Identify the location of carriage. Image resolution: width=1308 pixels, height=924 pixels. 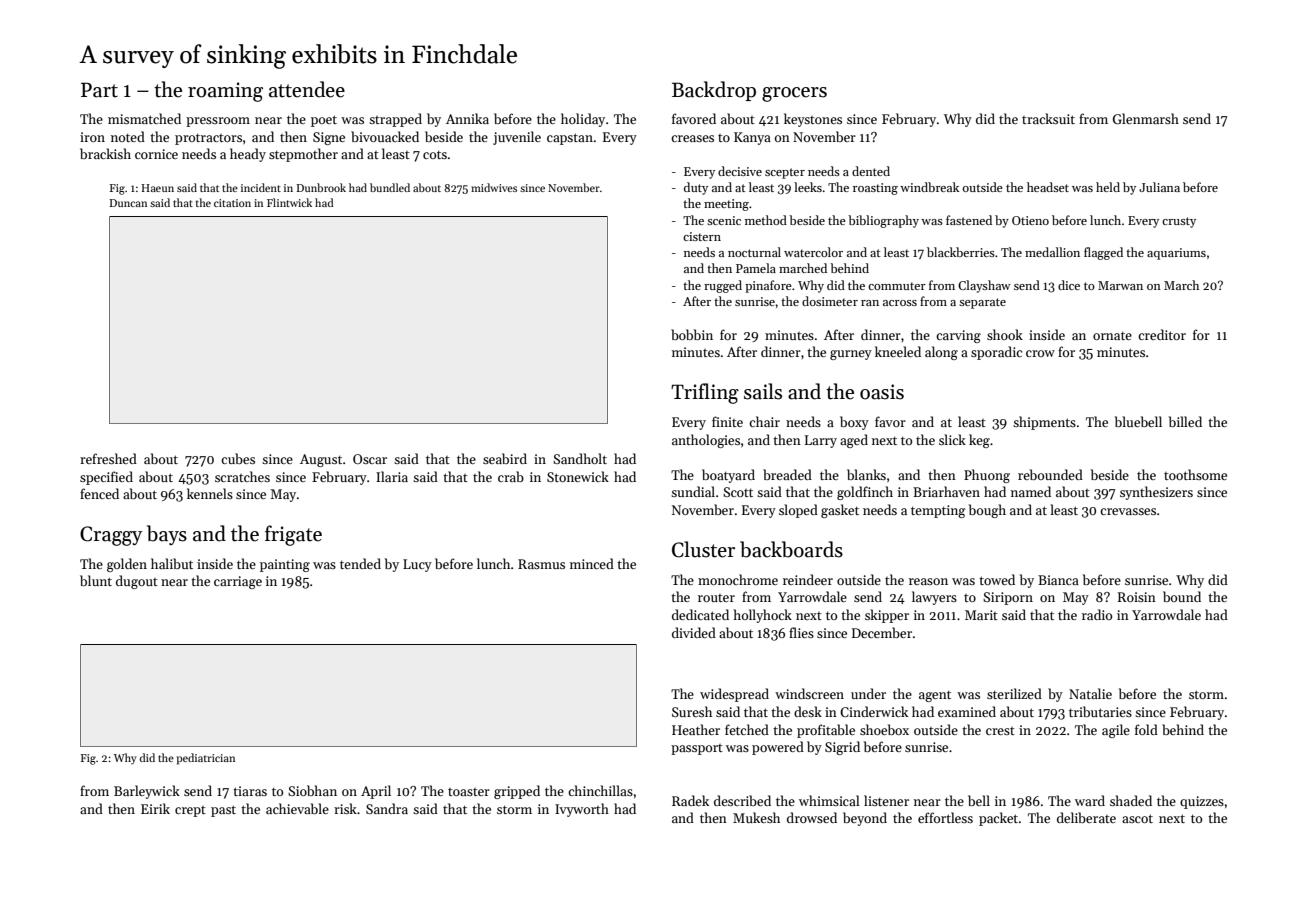
(238, 582).
